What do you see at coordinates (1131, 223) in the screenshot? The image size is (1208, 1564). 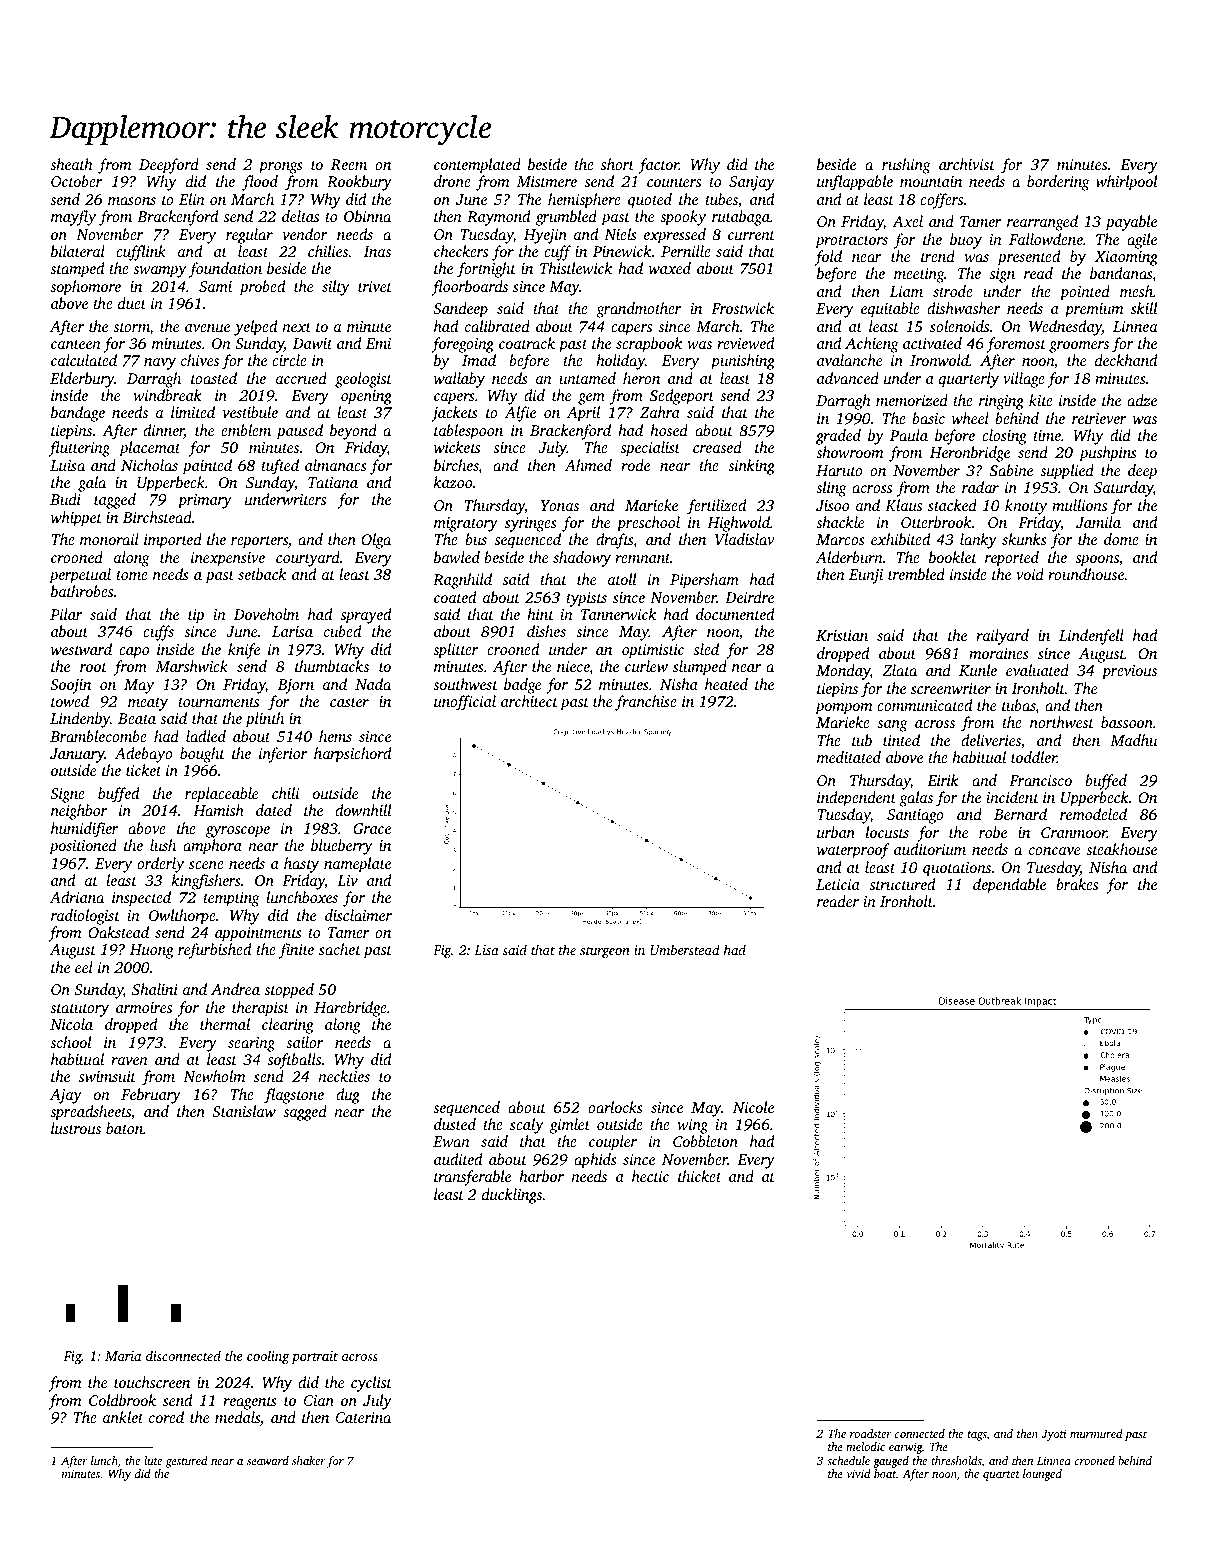 I see `payable` at bounding box center [1131, 223].
